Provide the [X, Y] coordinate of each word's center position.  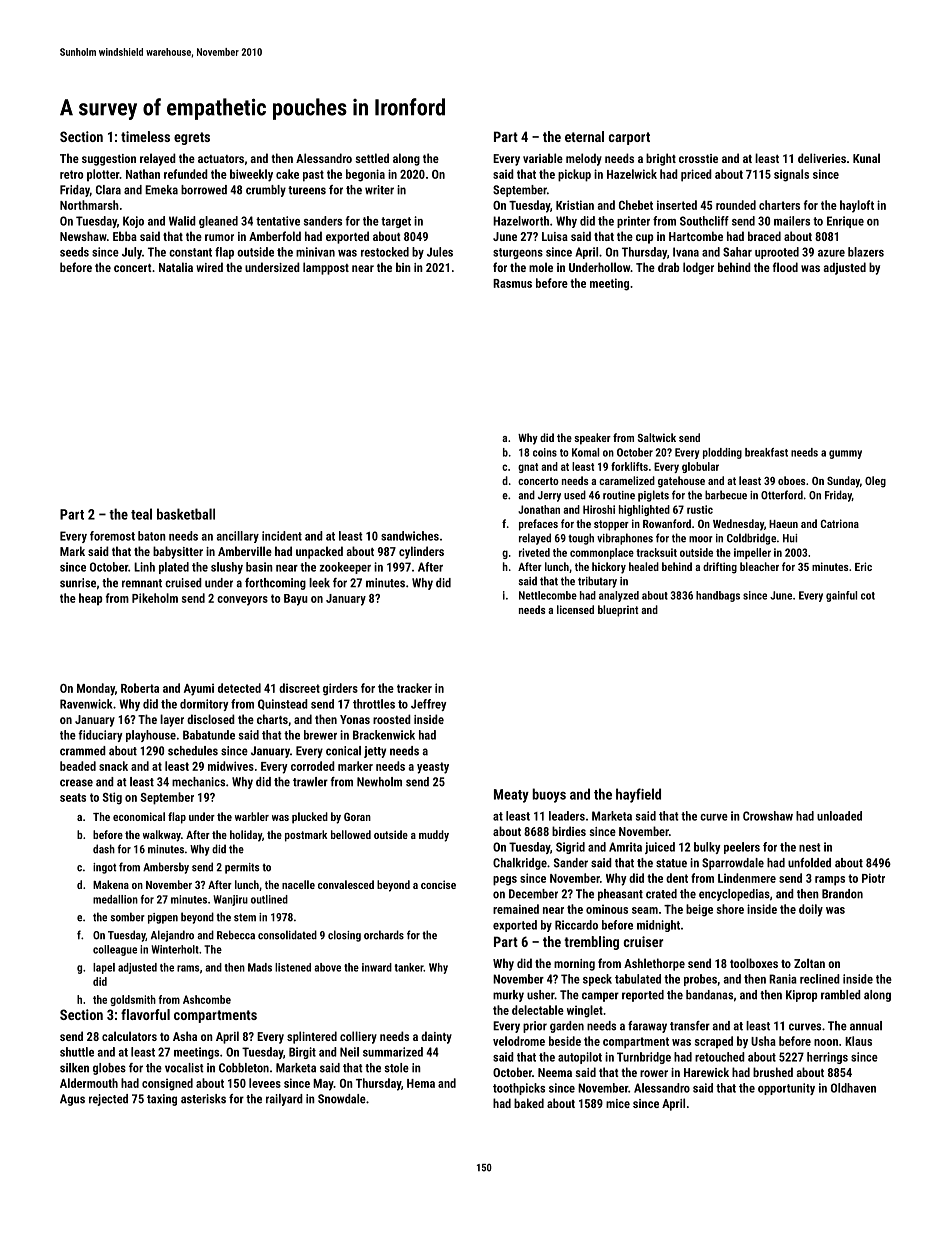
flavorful [145, 1014]
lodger [698, 268]
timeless [145, 136]
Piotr [873, 878]
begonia [365, 175]
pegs [505, 881]
